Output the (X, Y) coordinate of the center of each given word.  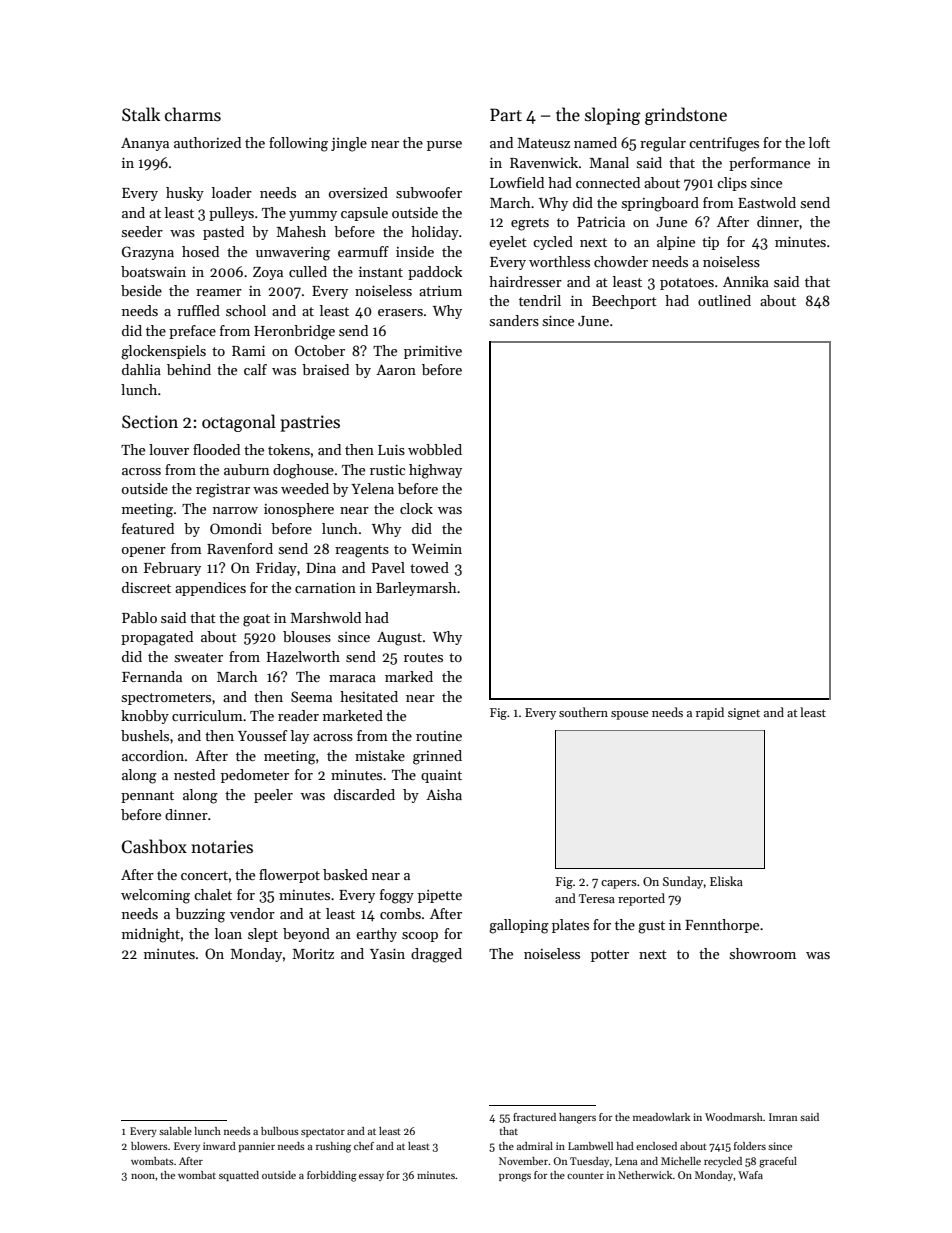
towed (429, 567)
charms (193, 114)
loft (819, 142)
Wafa (750, 1175)
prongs (515, 1178)
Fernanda (152, 676)
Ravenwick (544, 162)
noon (143, 1176)
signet (744, 714)
